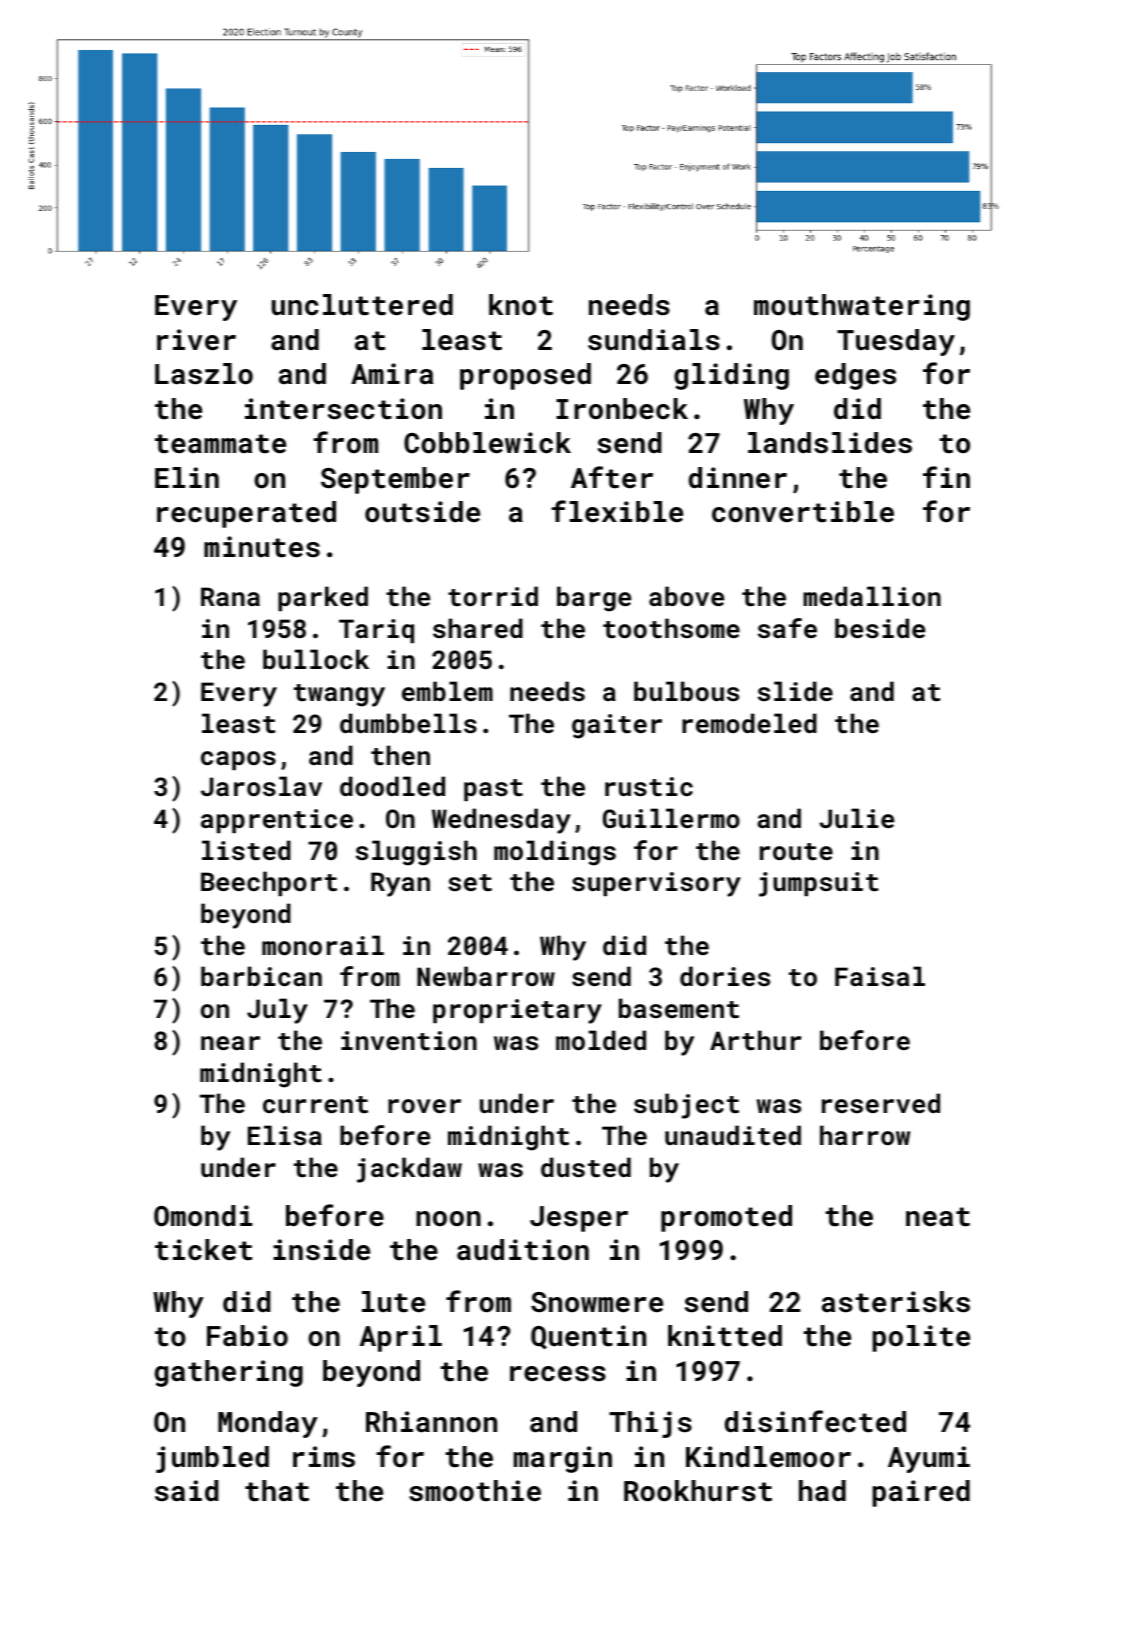 This screenshot has width=1125, height=1629. I want to click on beside, so click(880, 628).
